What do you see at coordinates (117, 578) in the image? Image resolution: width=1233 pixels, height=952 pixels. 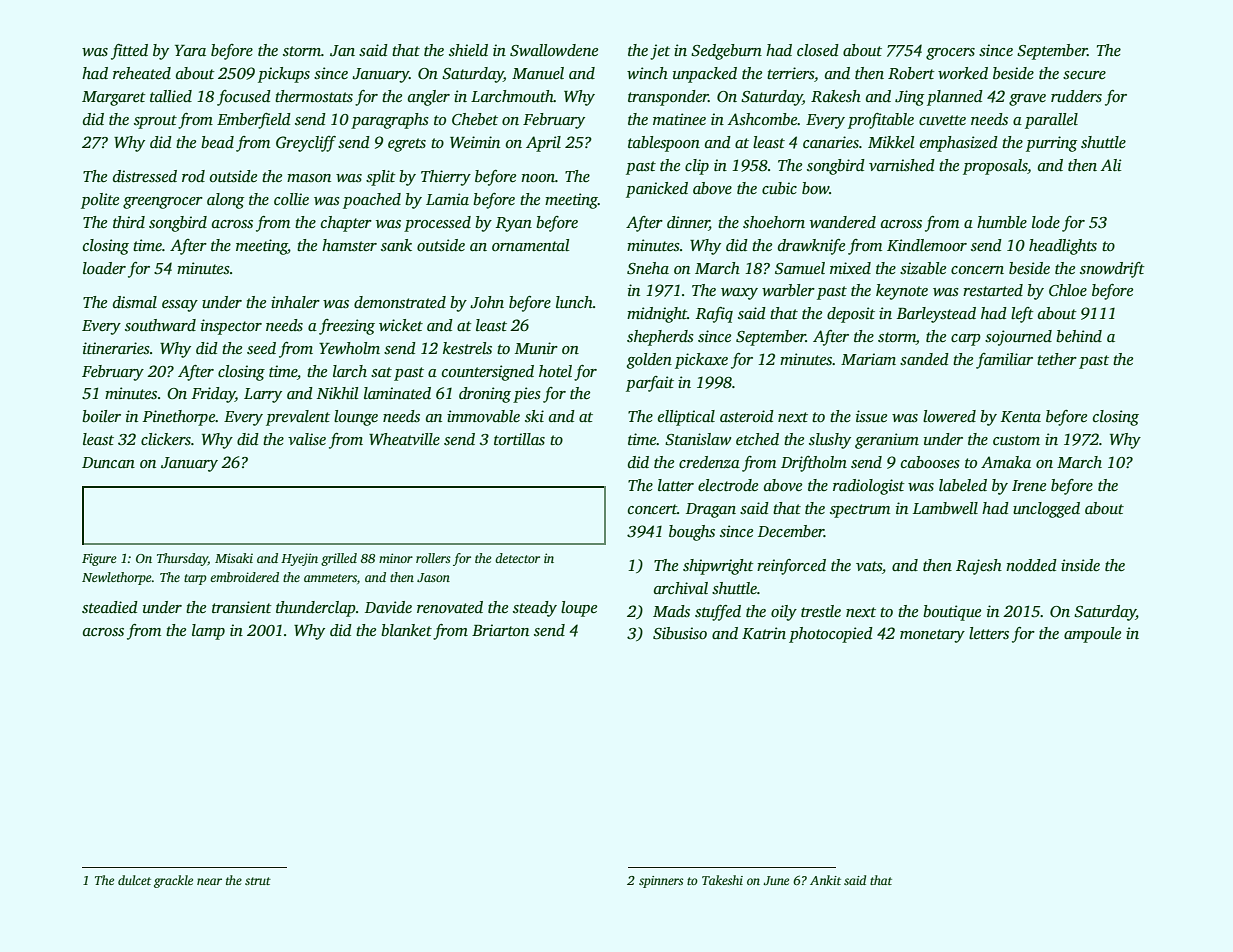 I see `Newlethorpe` at bounding box center [117, 578].
